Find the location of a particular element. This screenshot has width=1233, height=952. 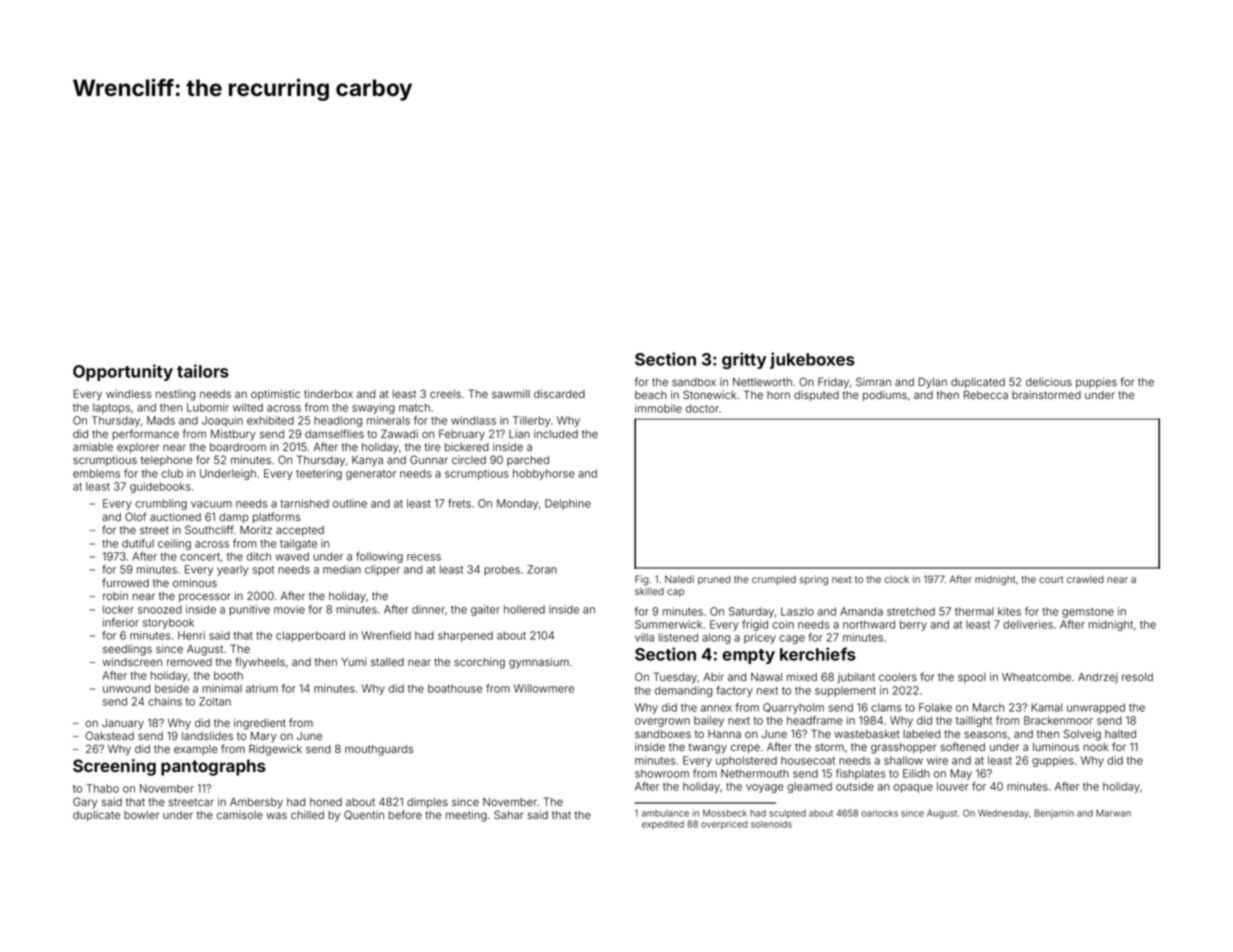

nook is located at coordinates (1096, 747).
